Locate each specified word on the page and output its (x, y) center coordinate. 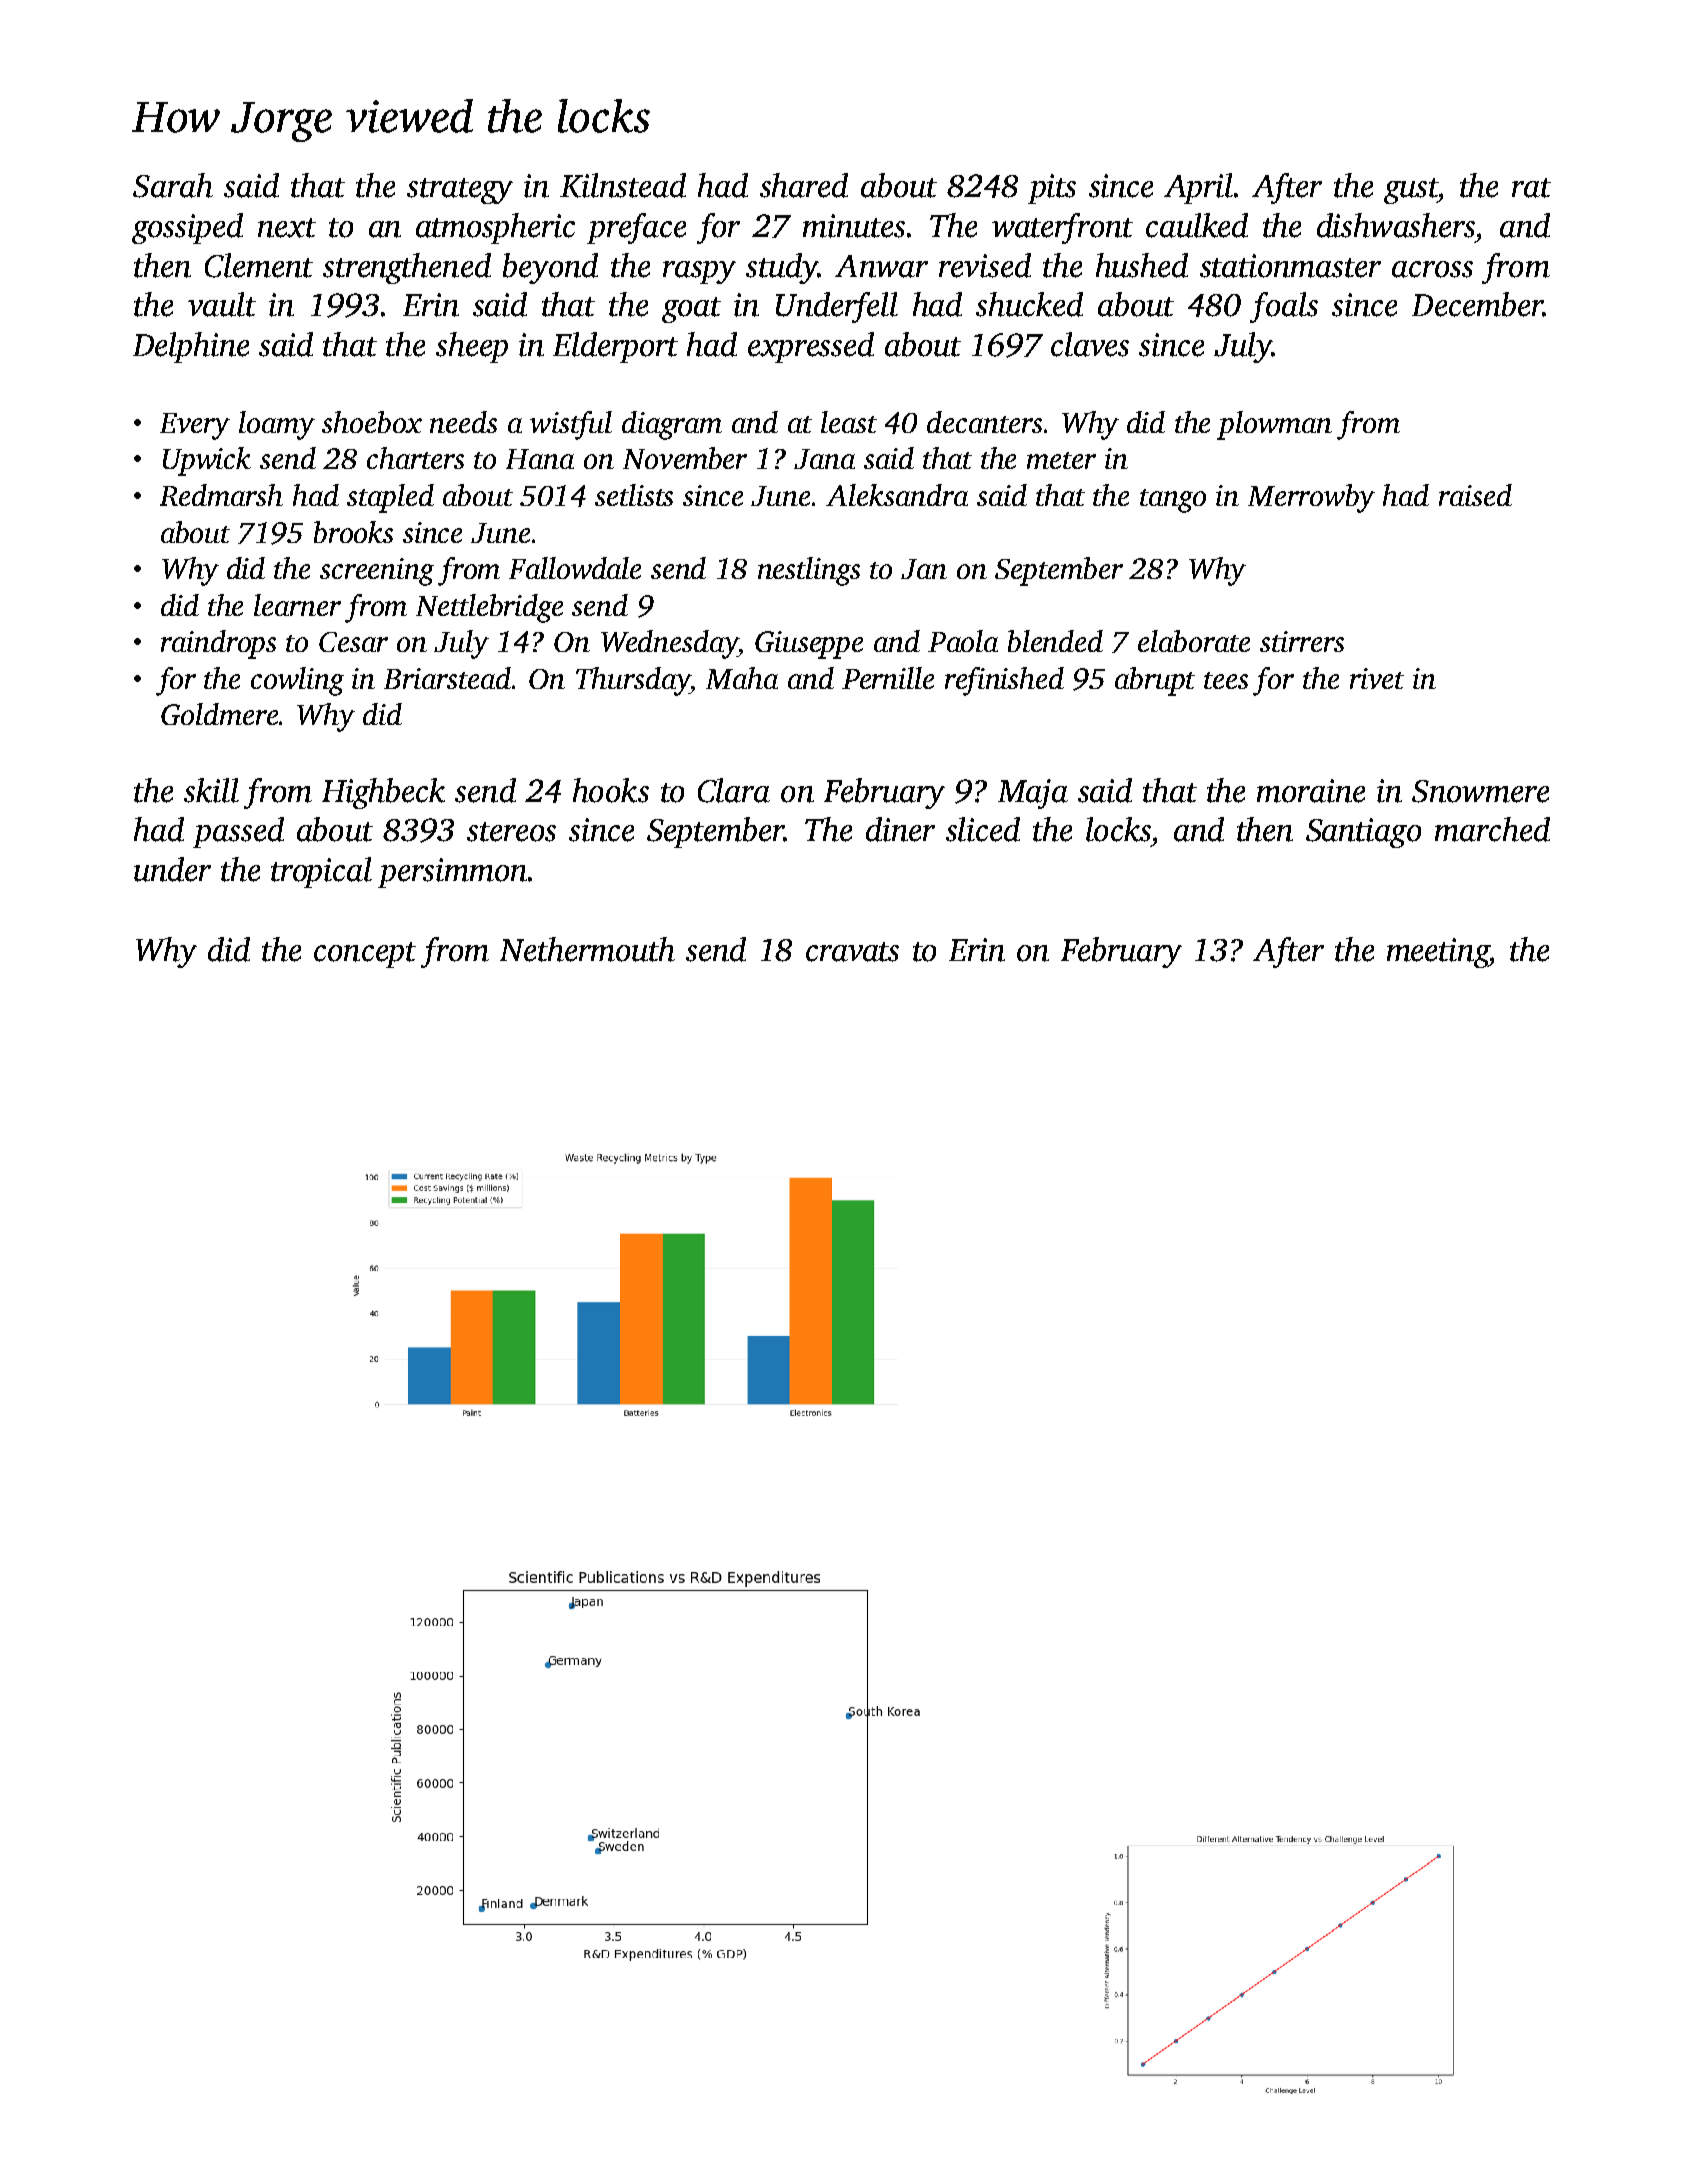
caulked (1197, 225)
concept (365, 955)
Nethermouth (587, 949)
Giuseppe (809, 645)
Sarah (173, 185)
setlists (634, 495)
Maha (742, 678)
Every (195, 426)
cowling (297, 681)
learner (297, 605)
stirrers (1302, 641)
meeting (1438, 953)
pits (1052, 189)
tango (1173, 501)
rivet (1377, 678)
